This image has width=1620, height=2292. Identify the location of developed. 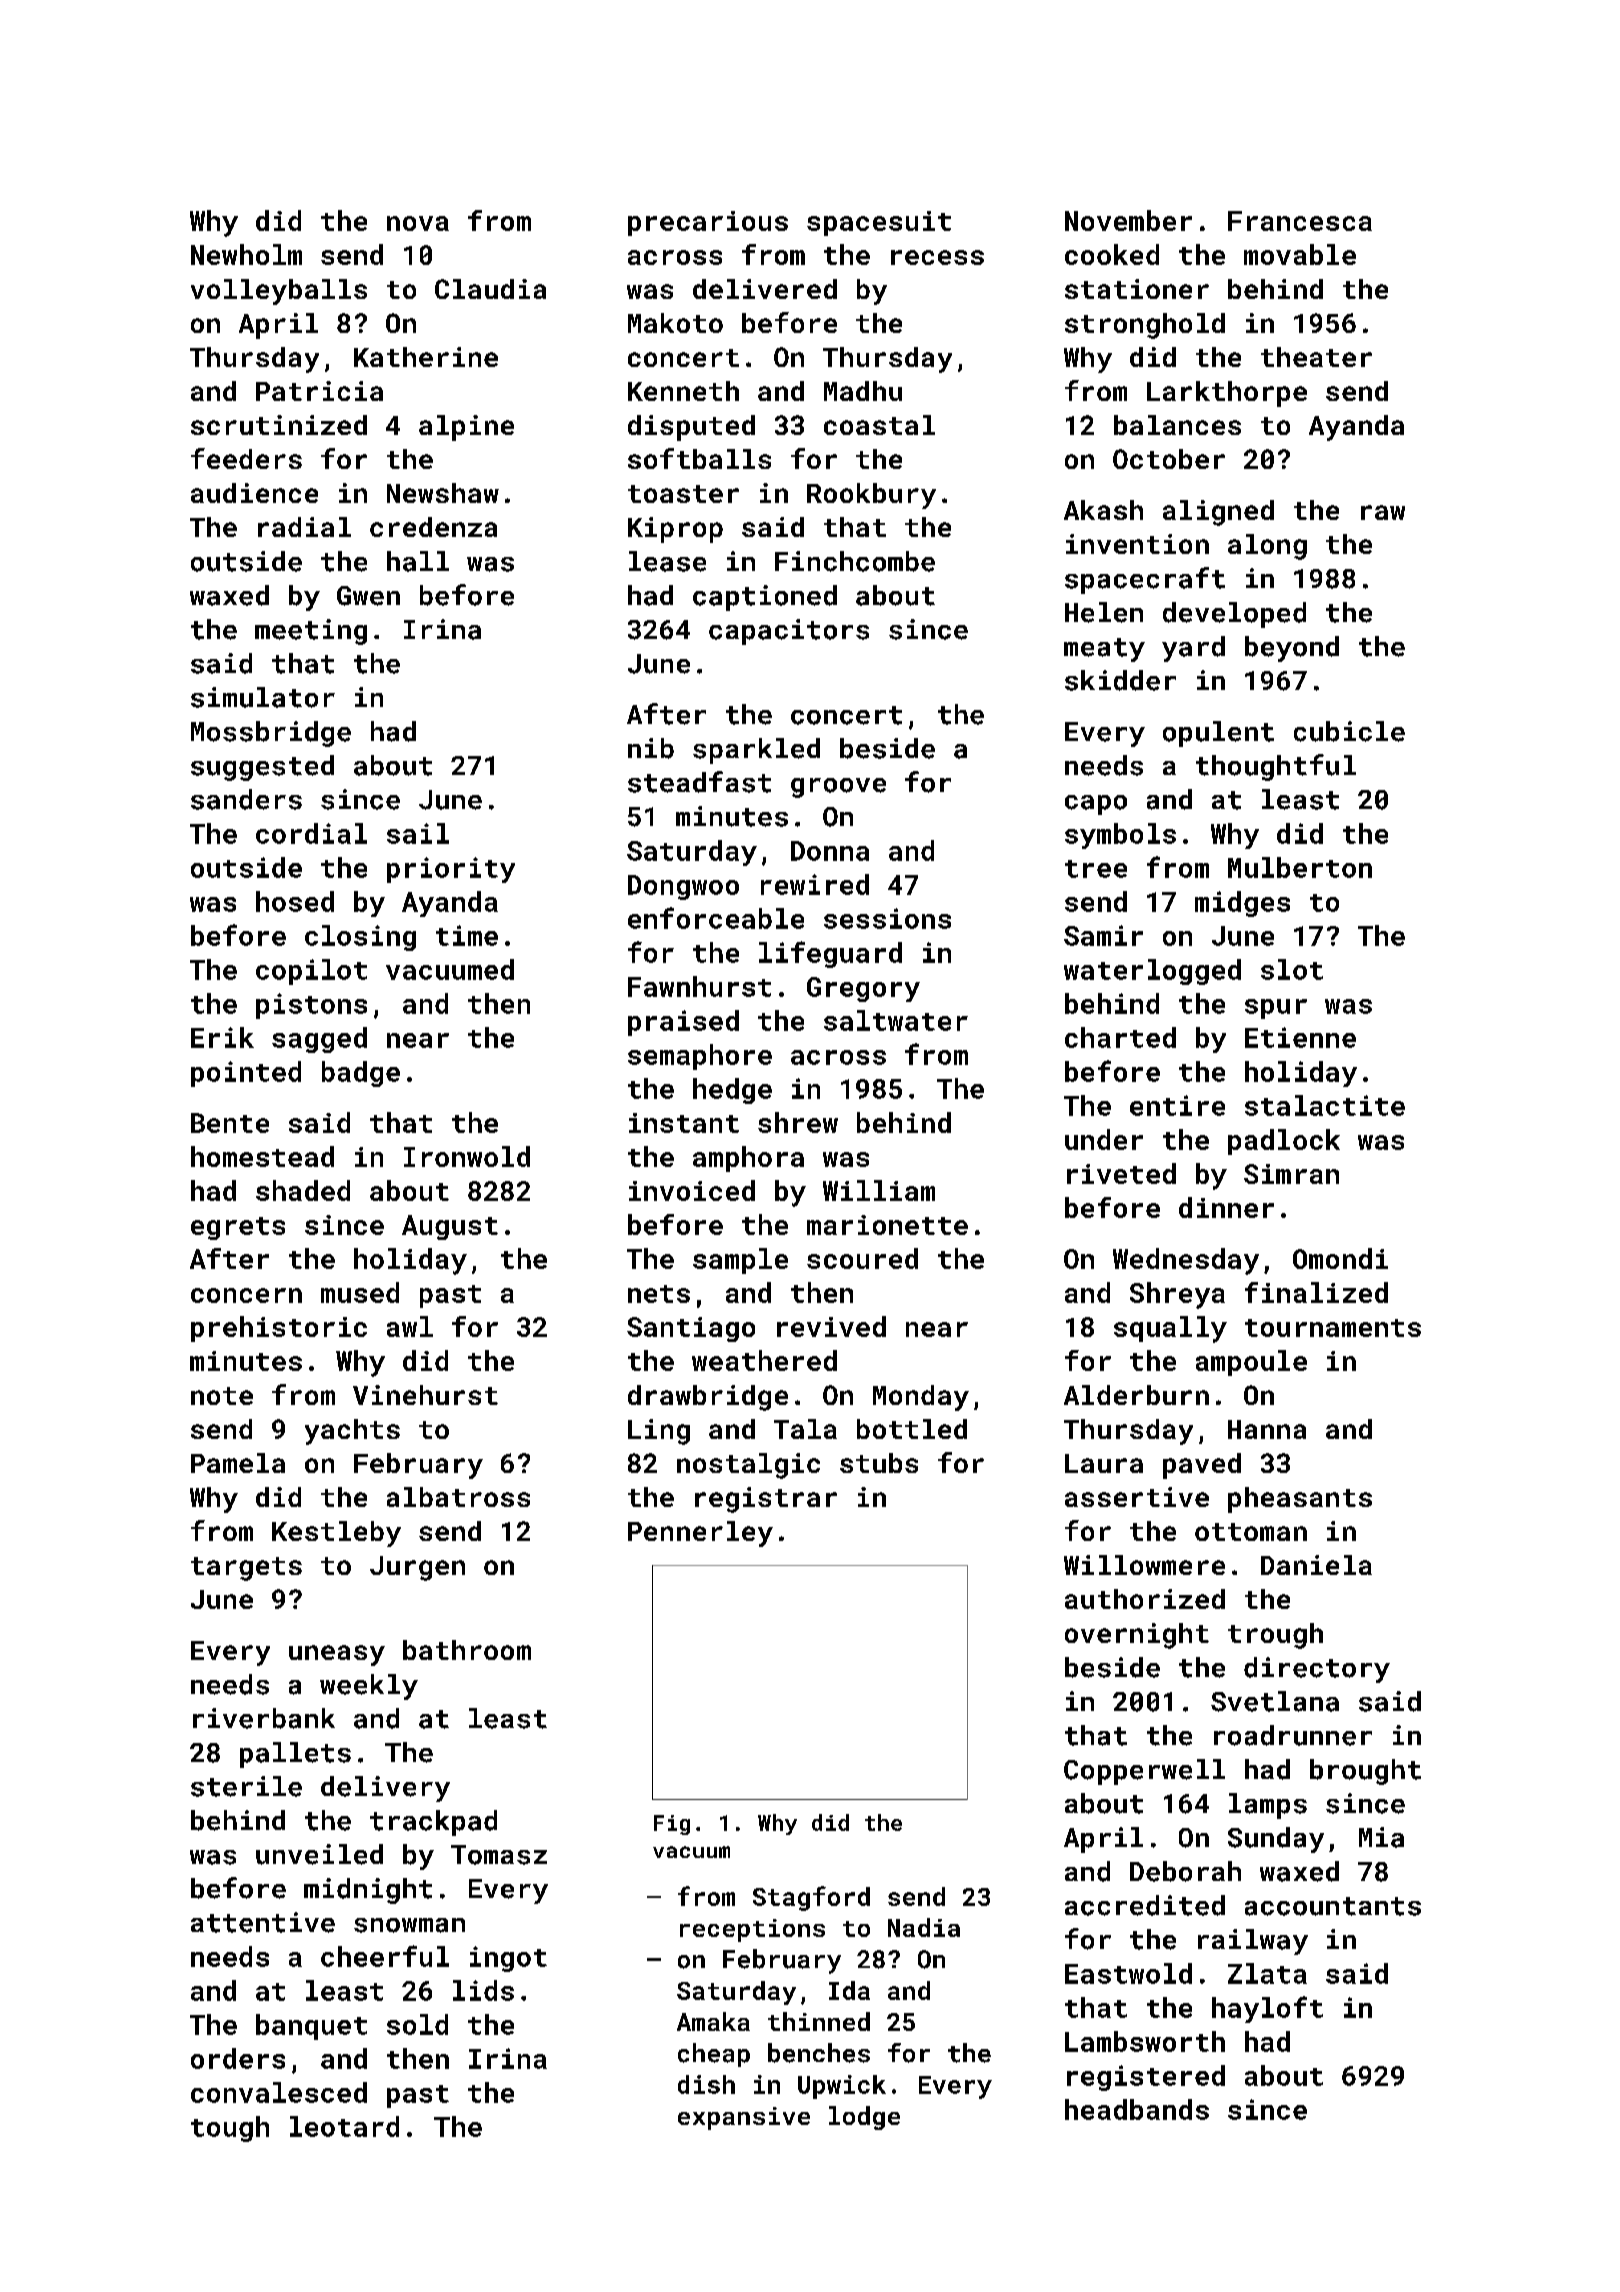
(1234, 615).
